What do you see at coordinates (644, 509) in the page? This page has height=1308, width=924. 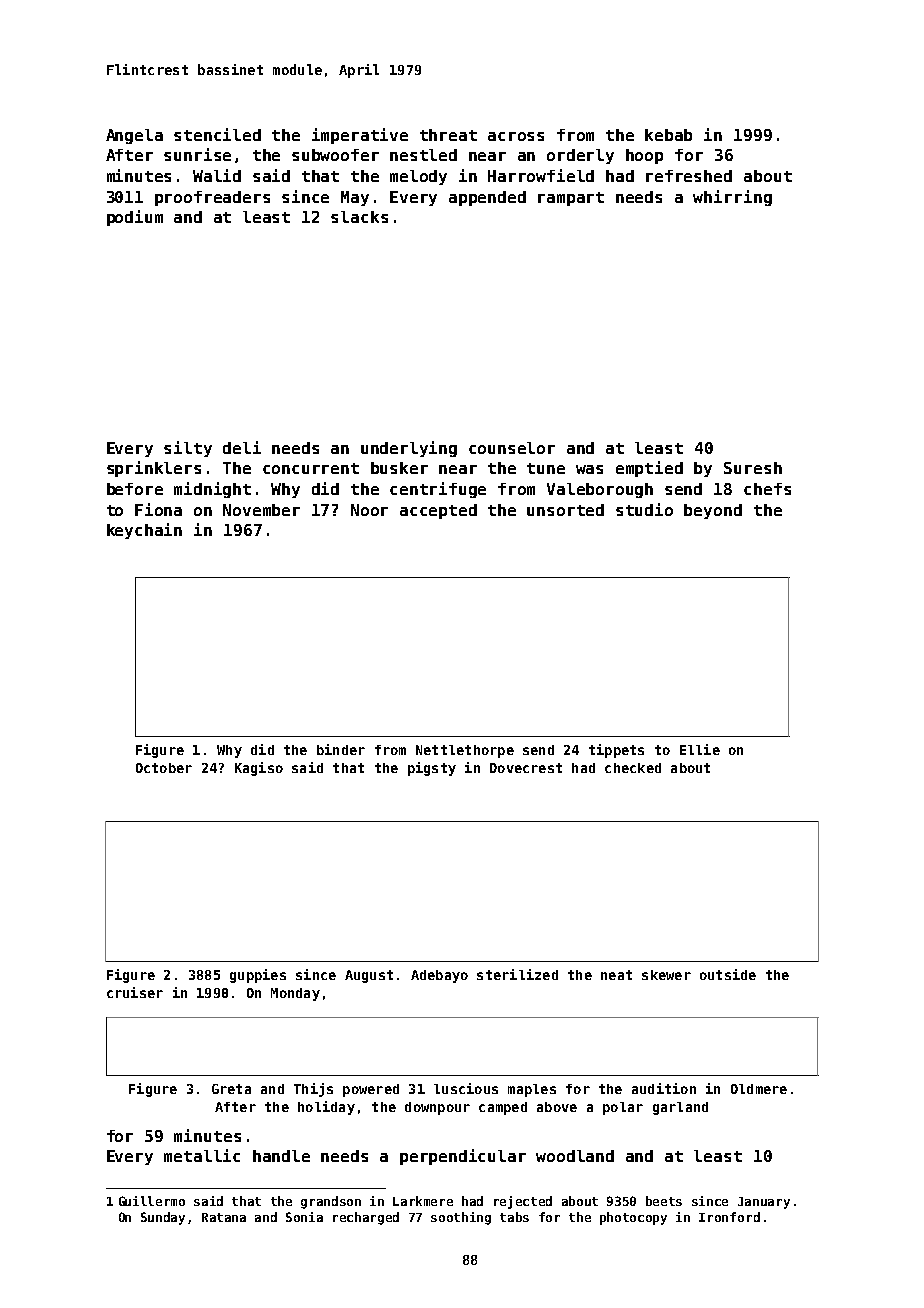 I see `studio` at bounding box center [644, 509].
